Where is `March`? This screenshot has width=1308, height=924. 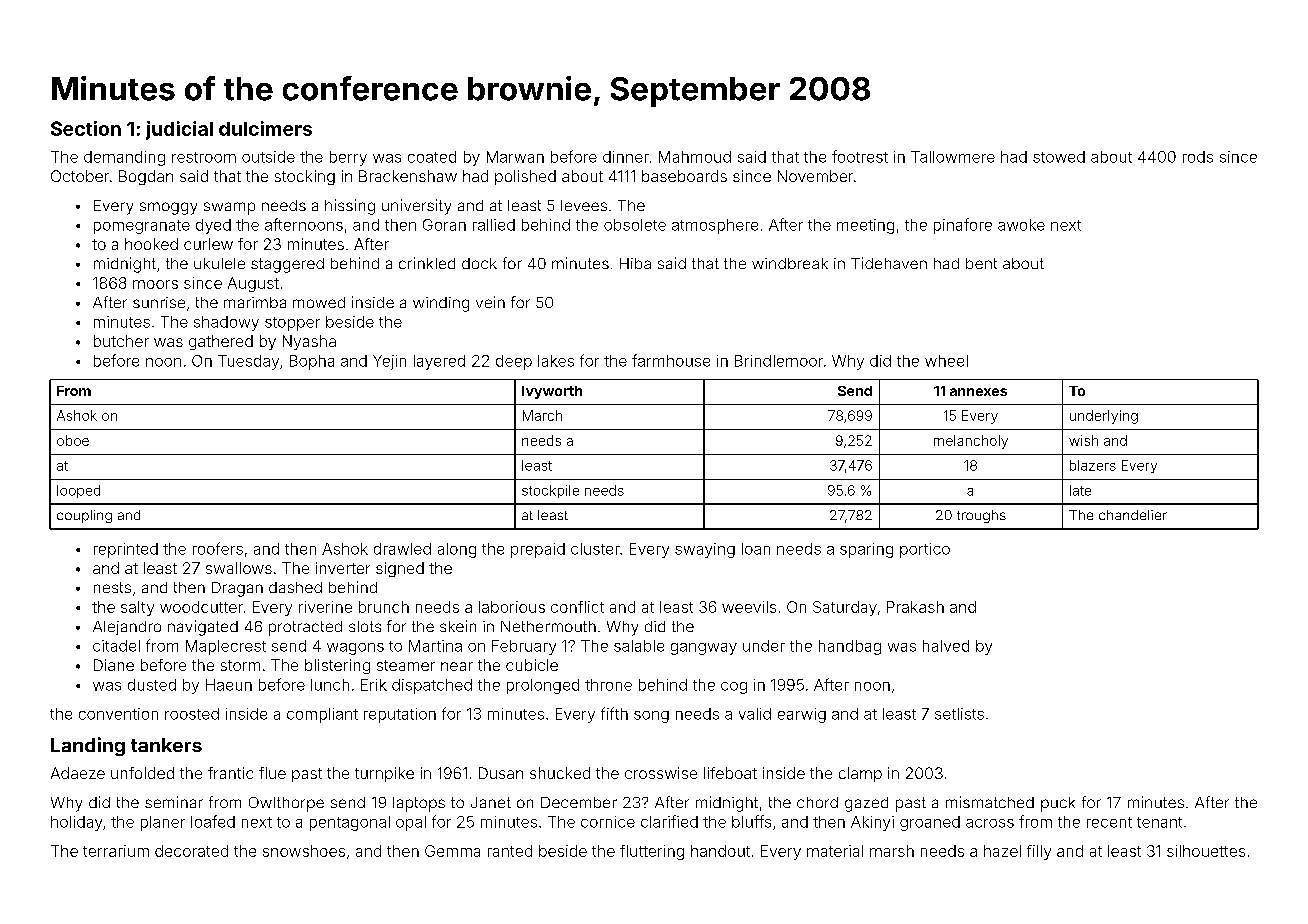
March is located at coordinates (542, 415).
